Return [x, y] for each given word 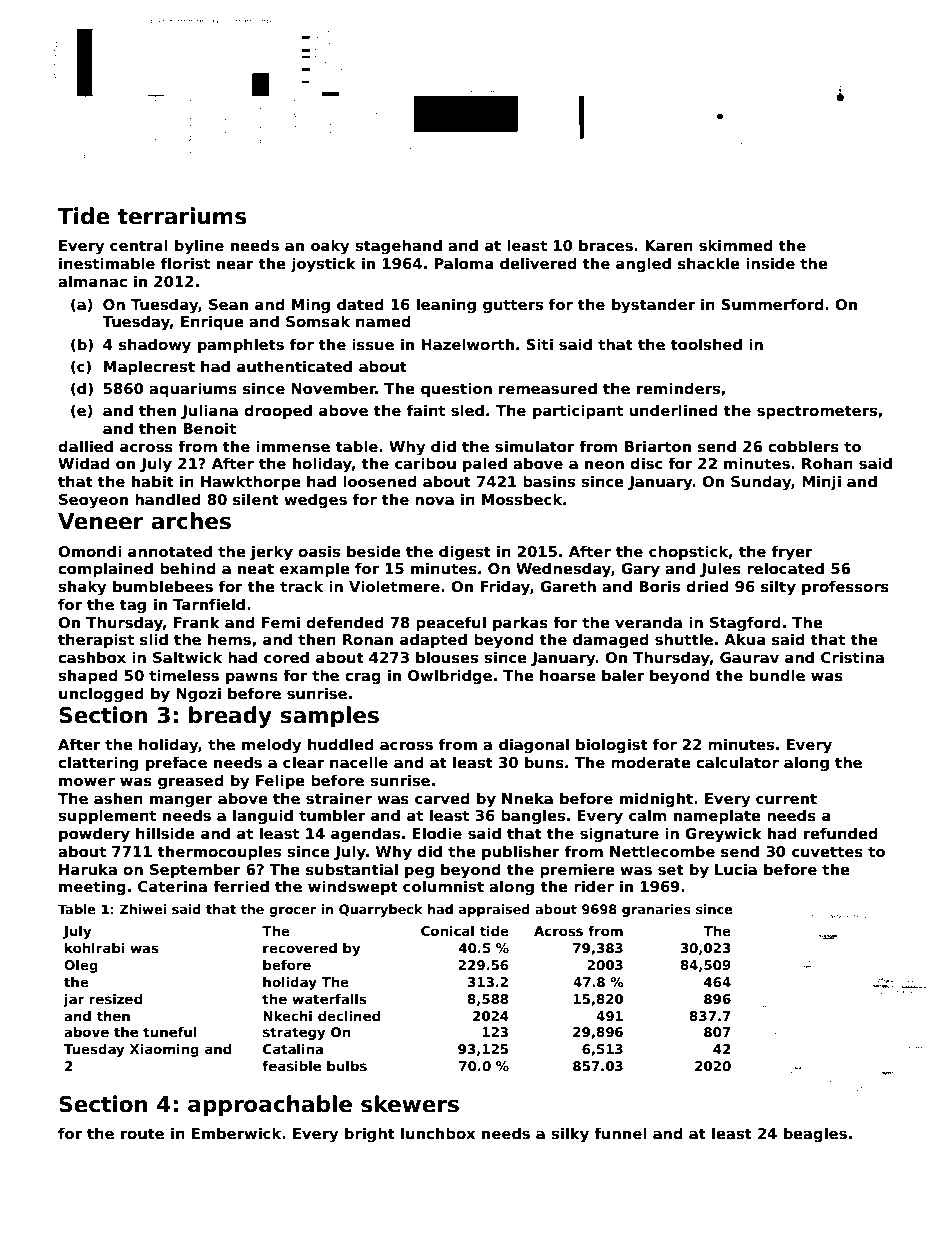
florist [185, 263]
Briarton [658, 446]
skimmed [736, 245]
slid [154, 639]
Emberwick [236, 1133]
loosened [380, 481]
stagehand [398, 246]
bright [370, 1134]
